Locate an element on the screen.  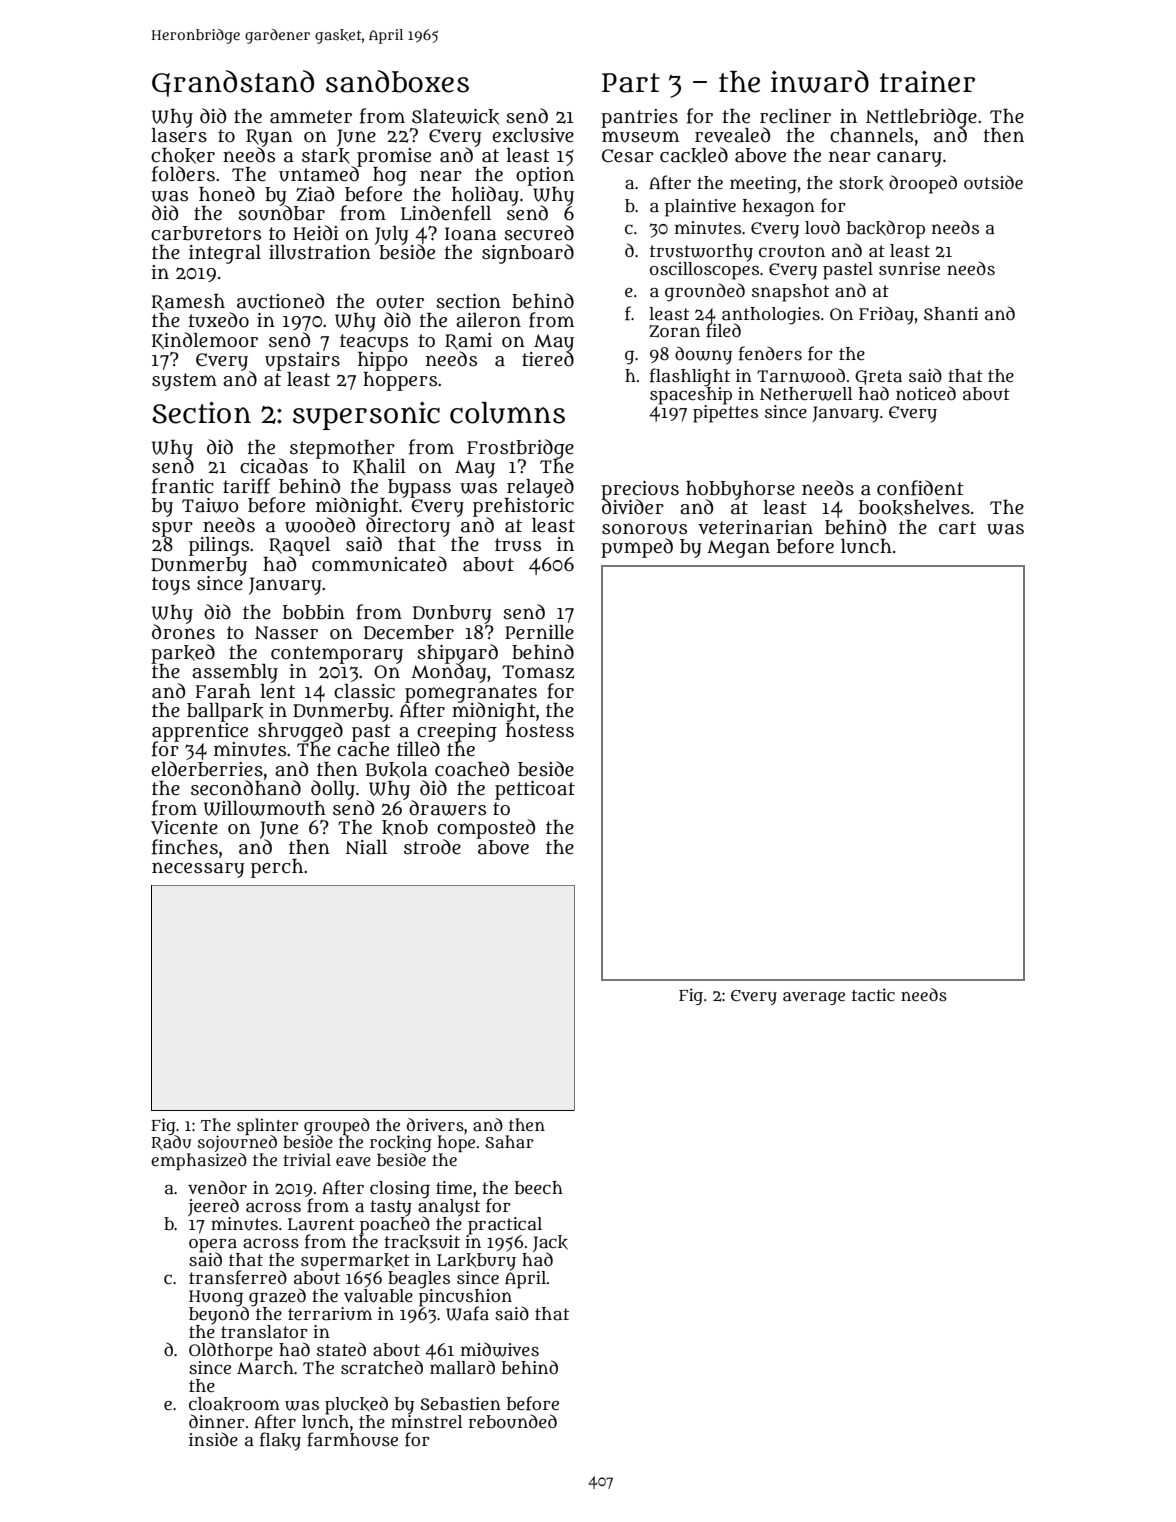
inward is located at coordinates (820, 81).
